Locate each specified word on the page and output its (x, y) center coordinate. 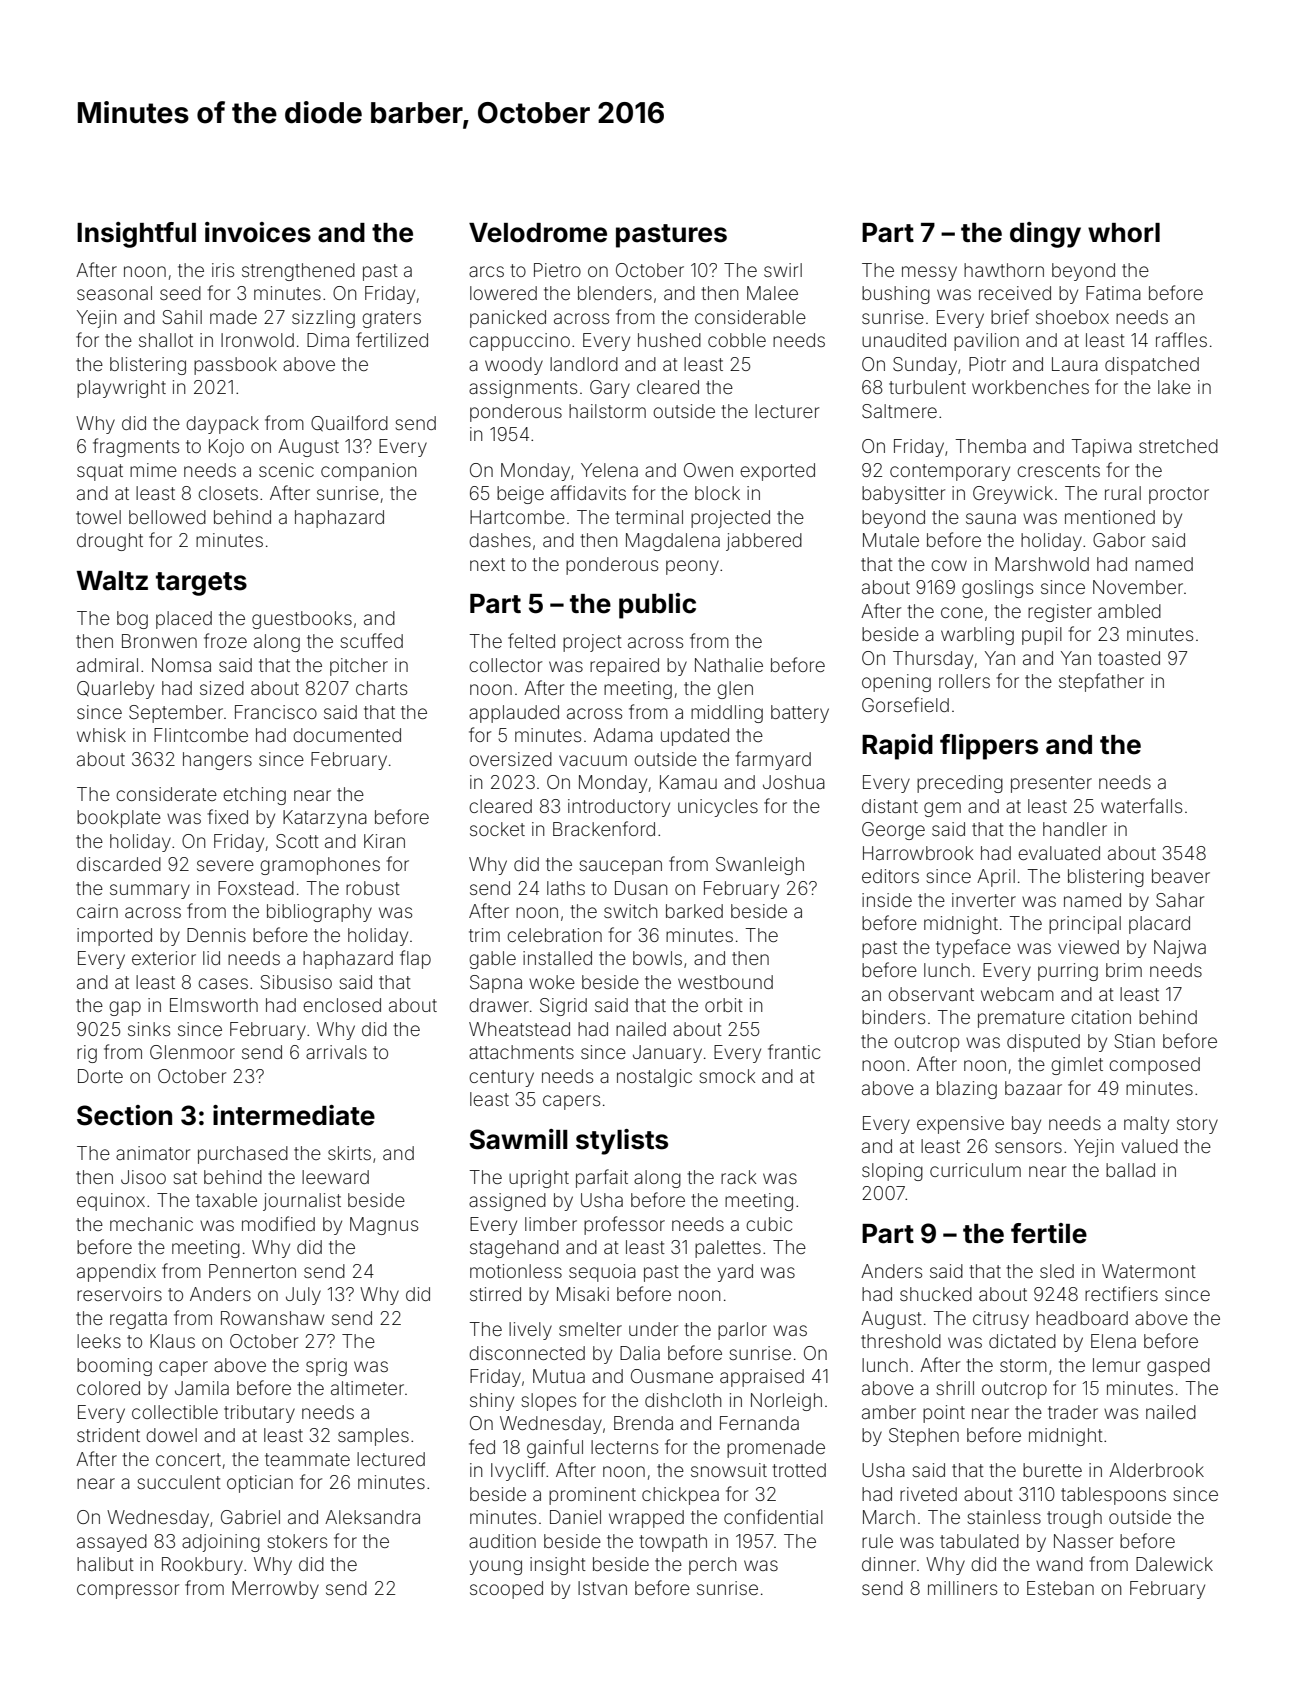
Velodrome (538, 233)
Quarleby (115, 690)
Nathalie (729, 665)
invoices (258, 232)
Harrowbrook (918, 853)
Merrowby (275, 1590)
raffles (1181, 339)
